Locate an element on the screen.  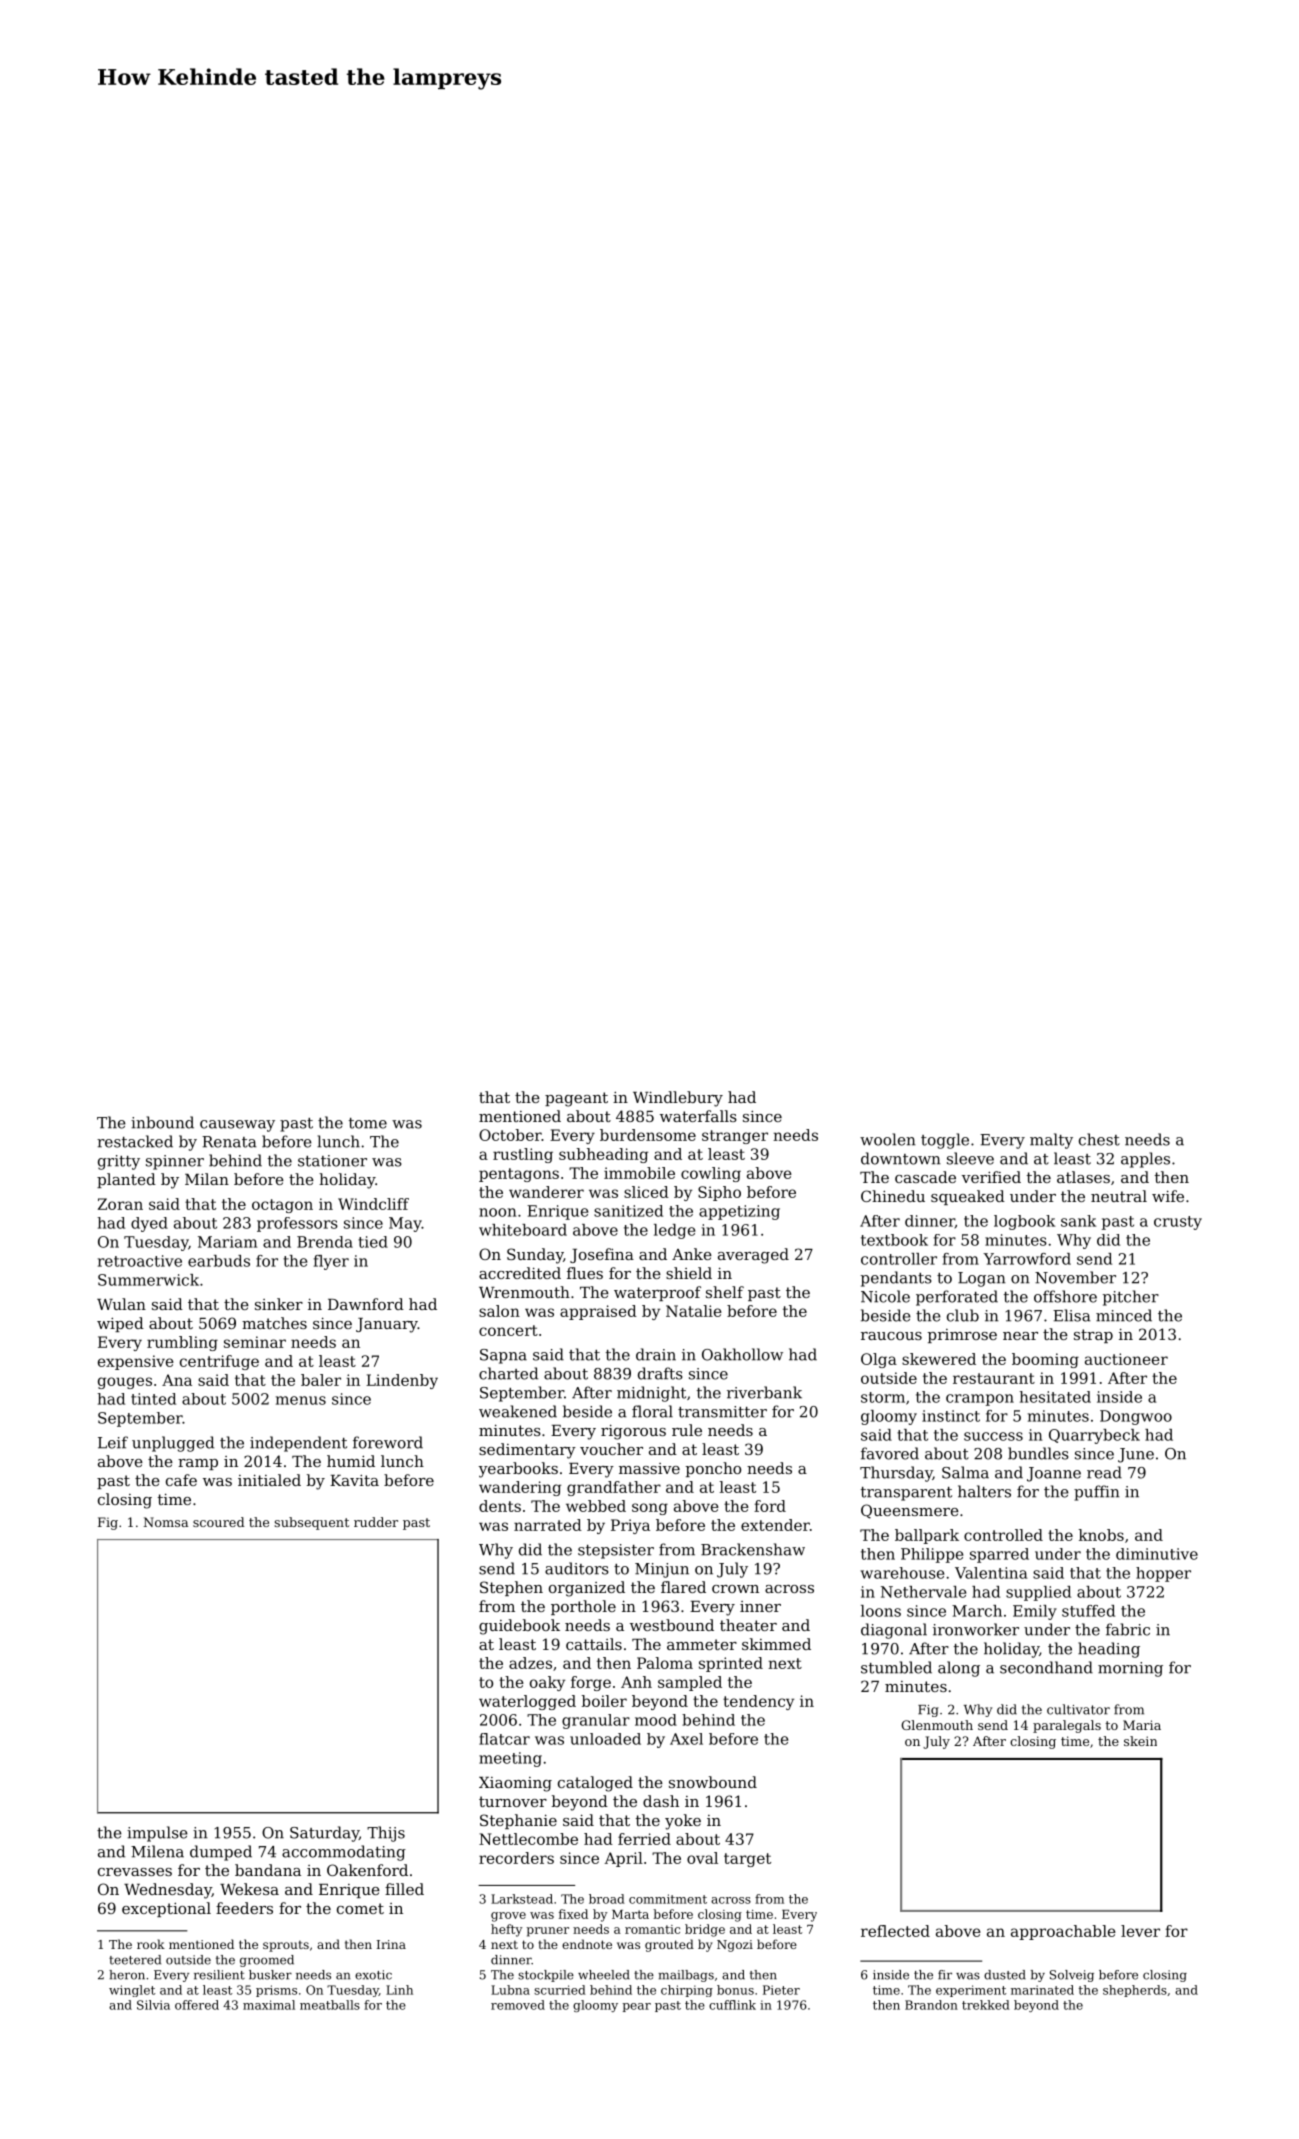
Chinedu is located at coordinates (893, 1196).
